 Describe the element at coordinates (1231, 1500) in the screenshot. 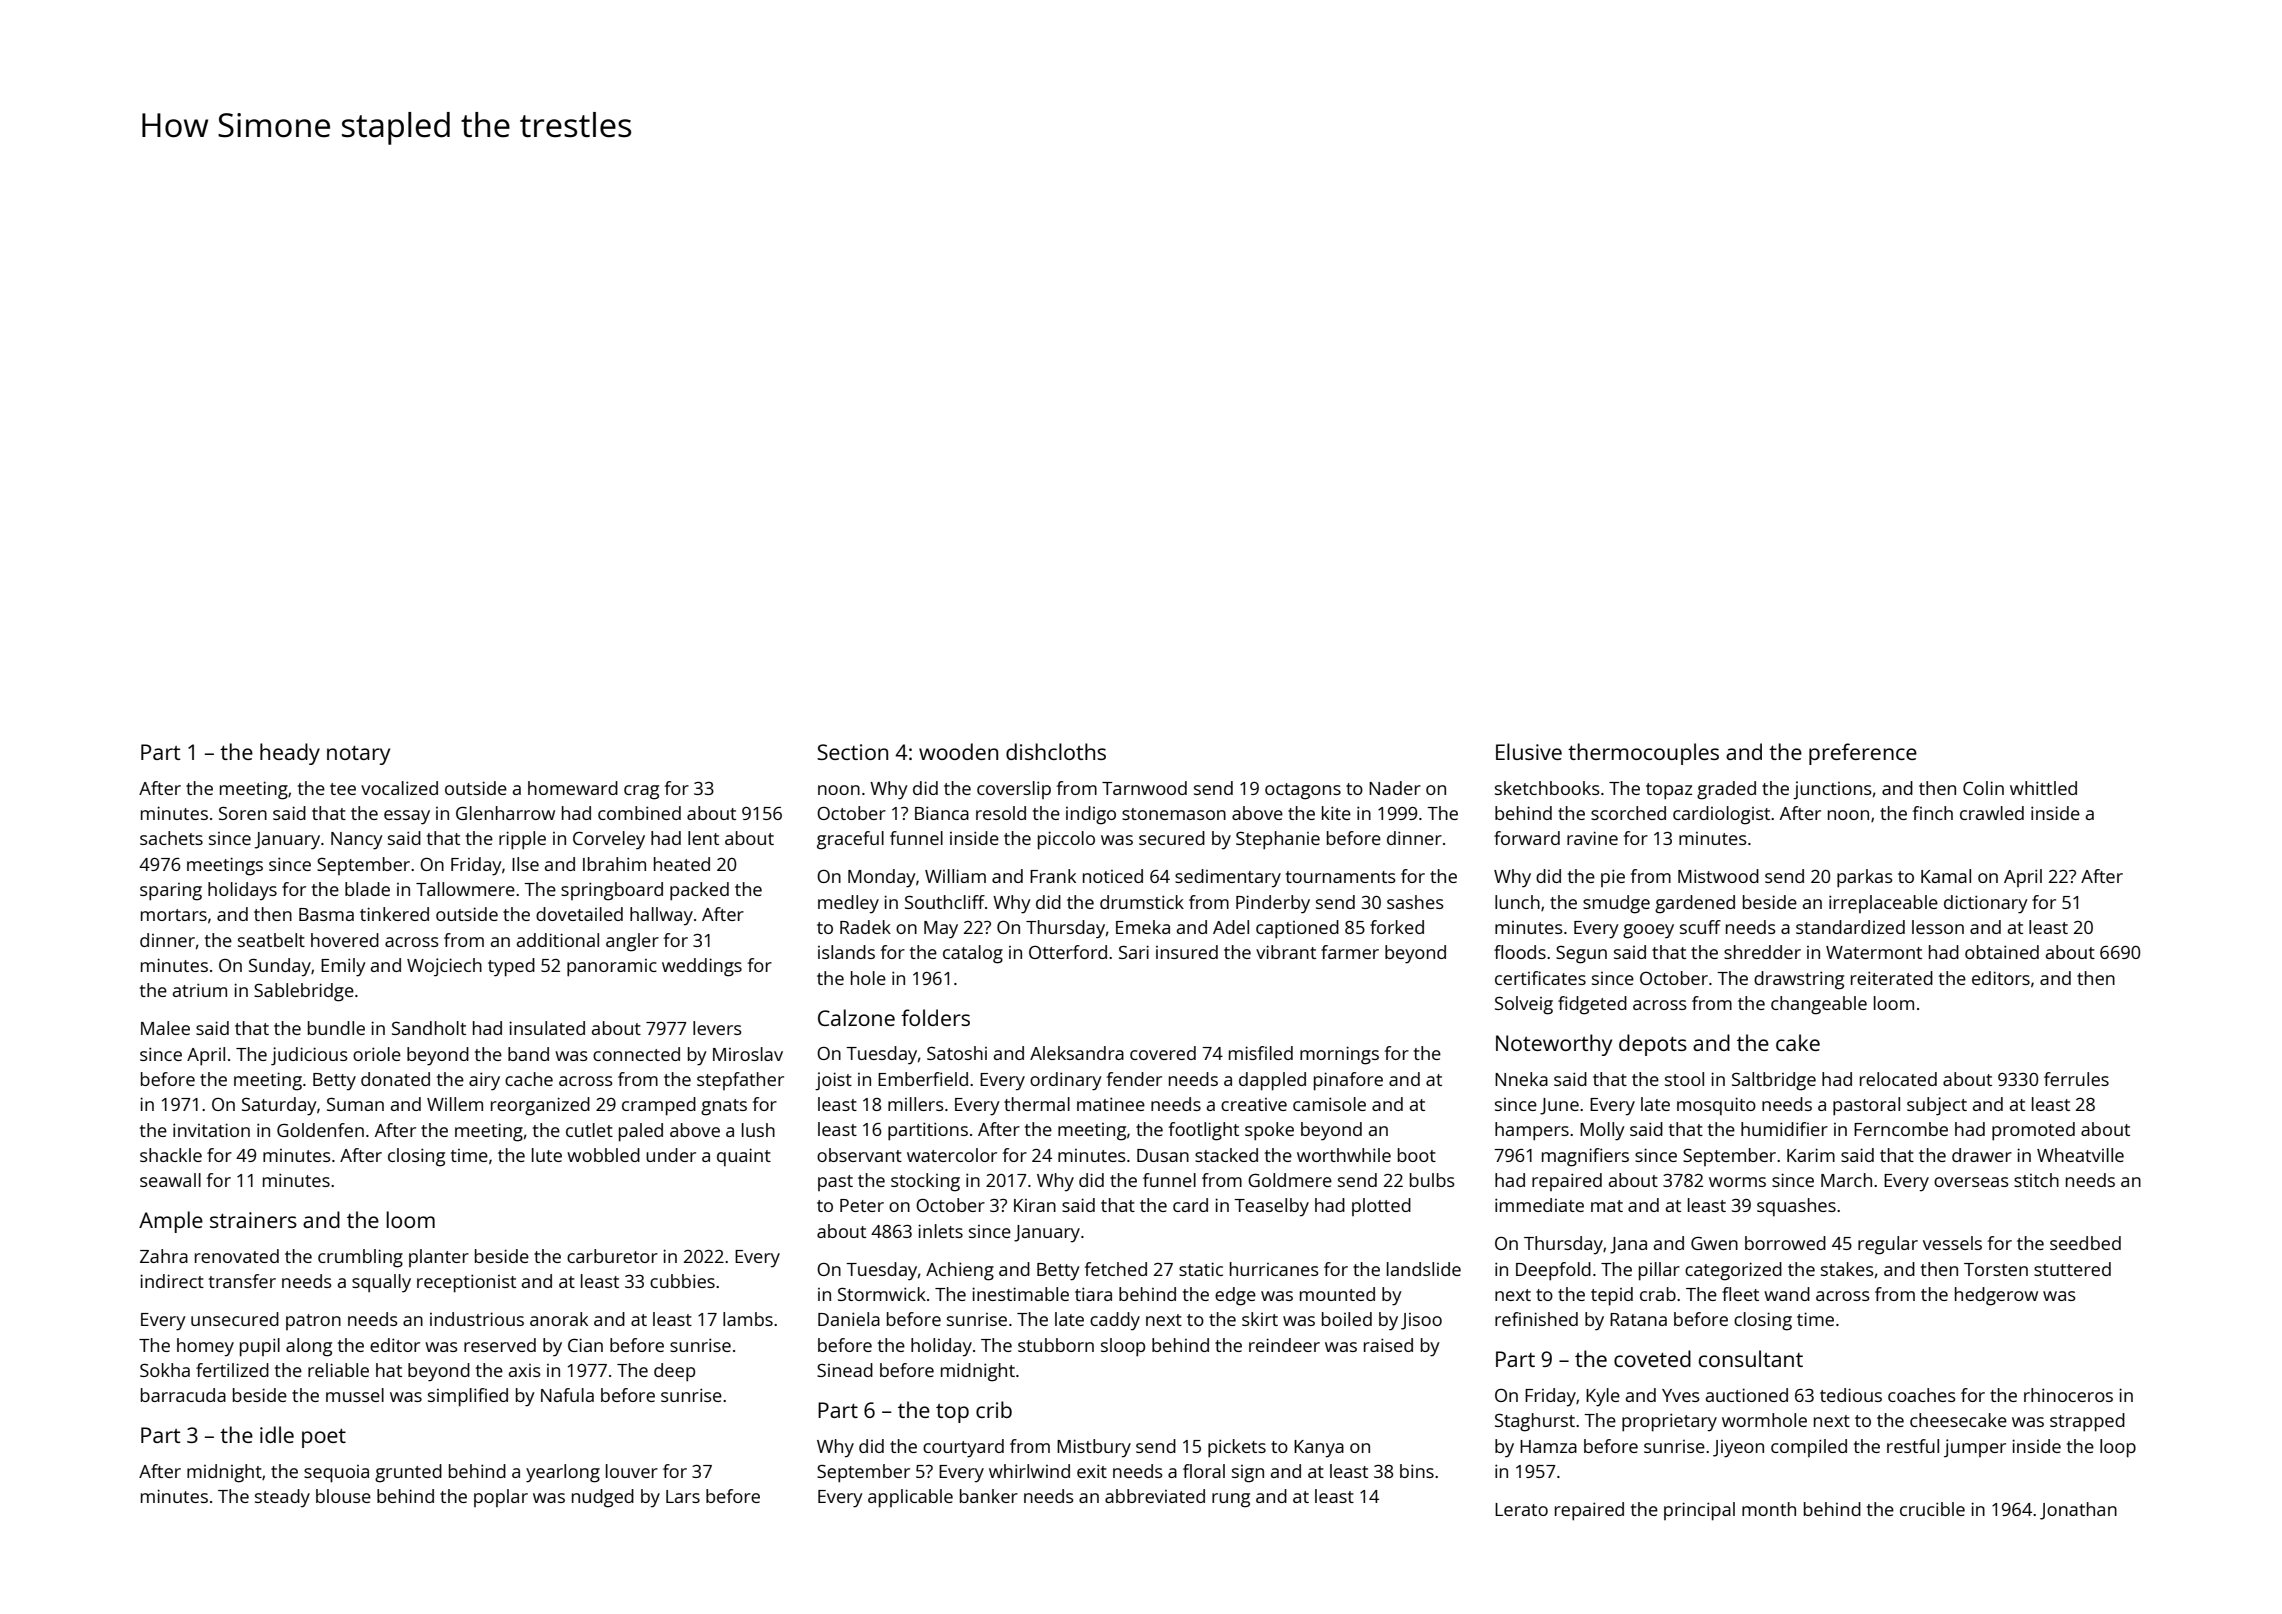

I see `rung` at that location.
